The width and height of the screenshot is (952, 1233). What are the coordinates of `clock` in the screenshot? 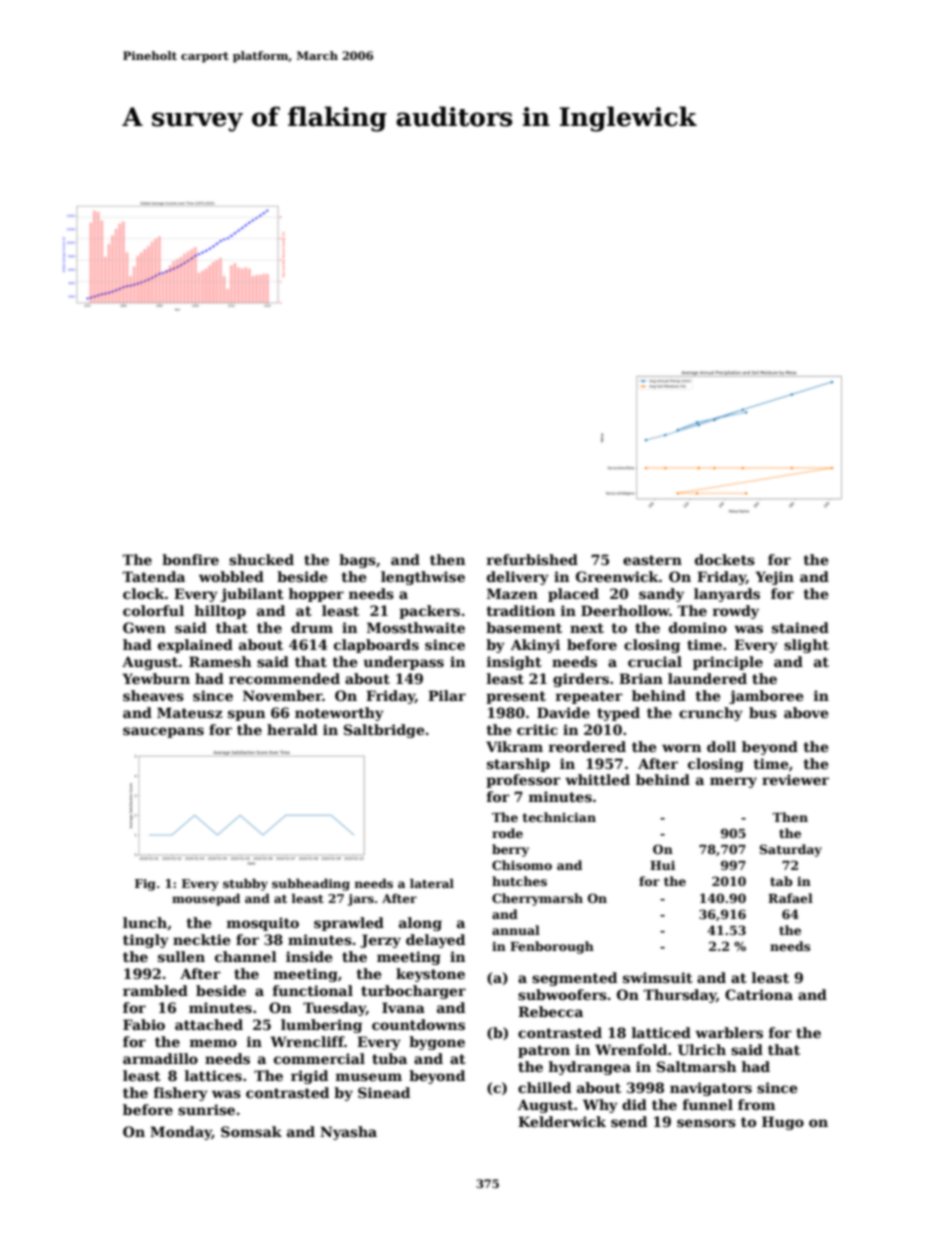 It's located at (144, 593).
